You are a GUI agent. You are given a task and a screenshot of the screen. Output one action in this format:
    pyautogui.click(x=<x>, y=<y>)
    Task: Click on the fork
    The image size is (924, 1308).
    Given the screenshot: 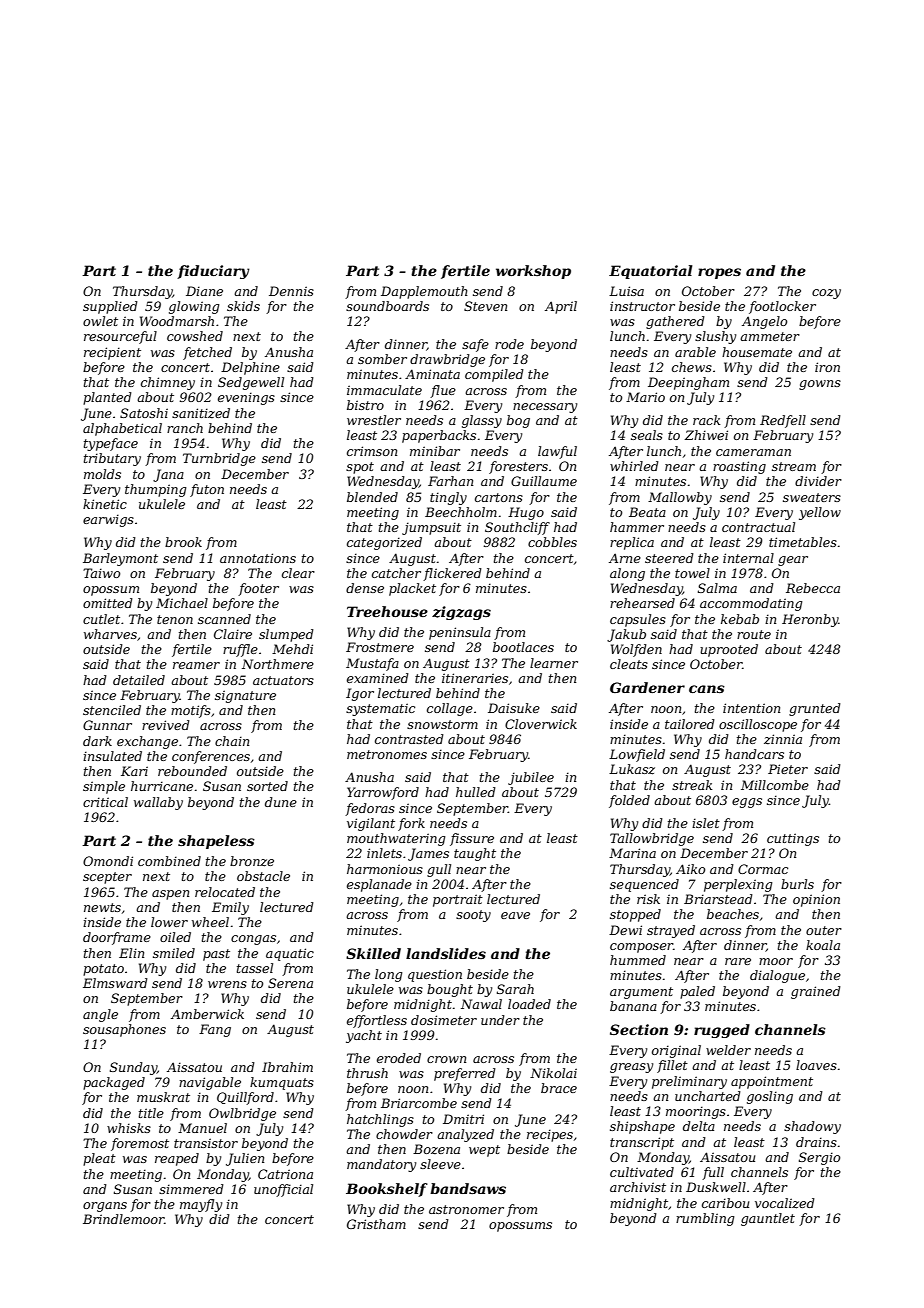 What is the action you would take?
    pyautogui.click(x=411, y=824)
